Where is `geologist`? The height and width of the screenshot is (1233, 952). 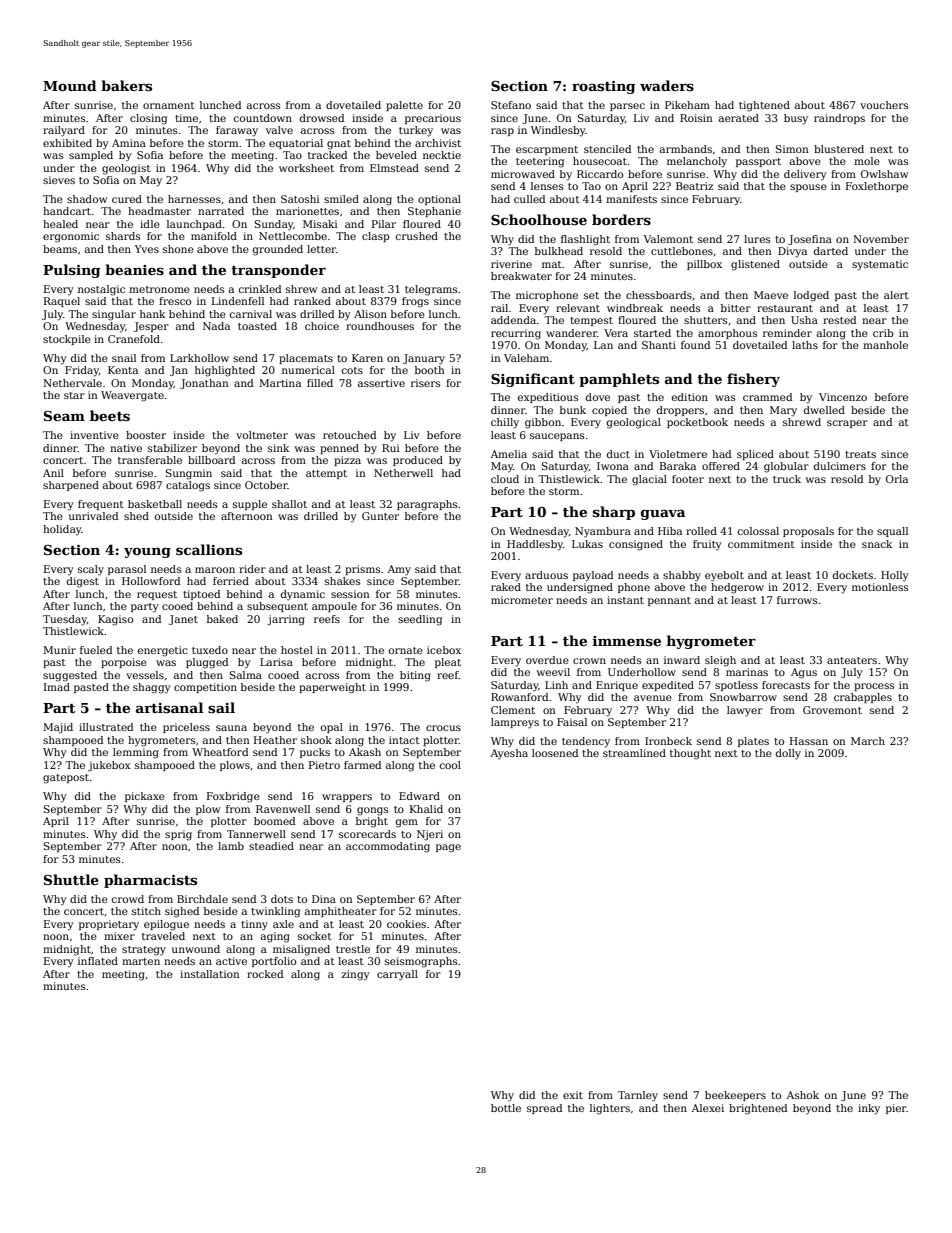 geologist is located at coordinates (126, 169).
